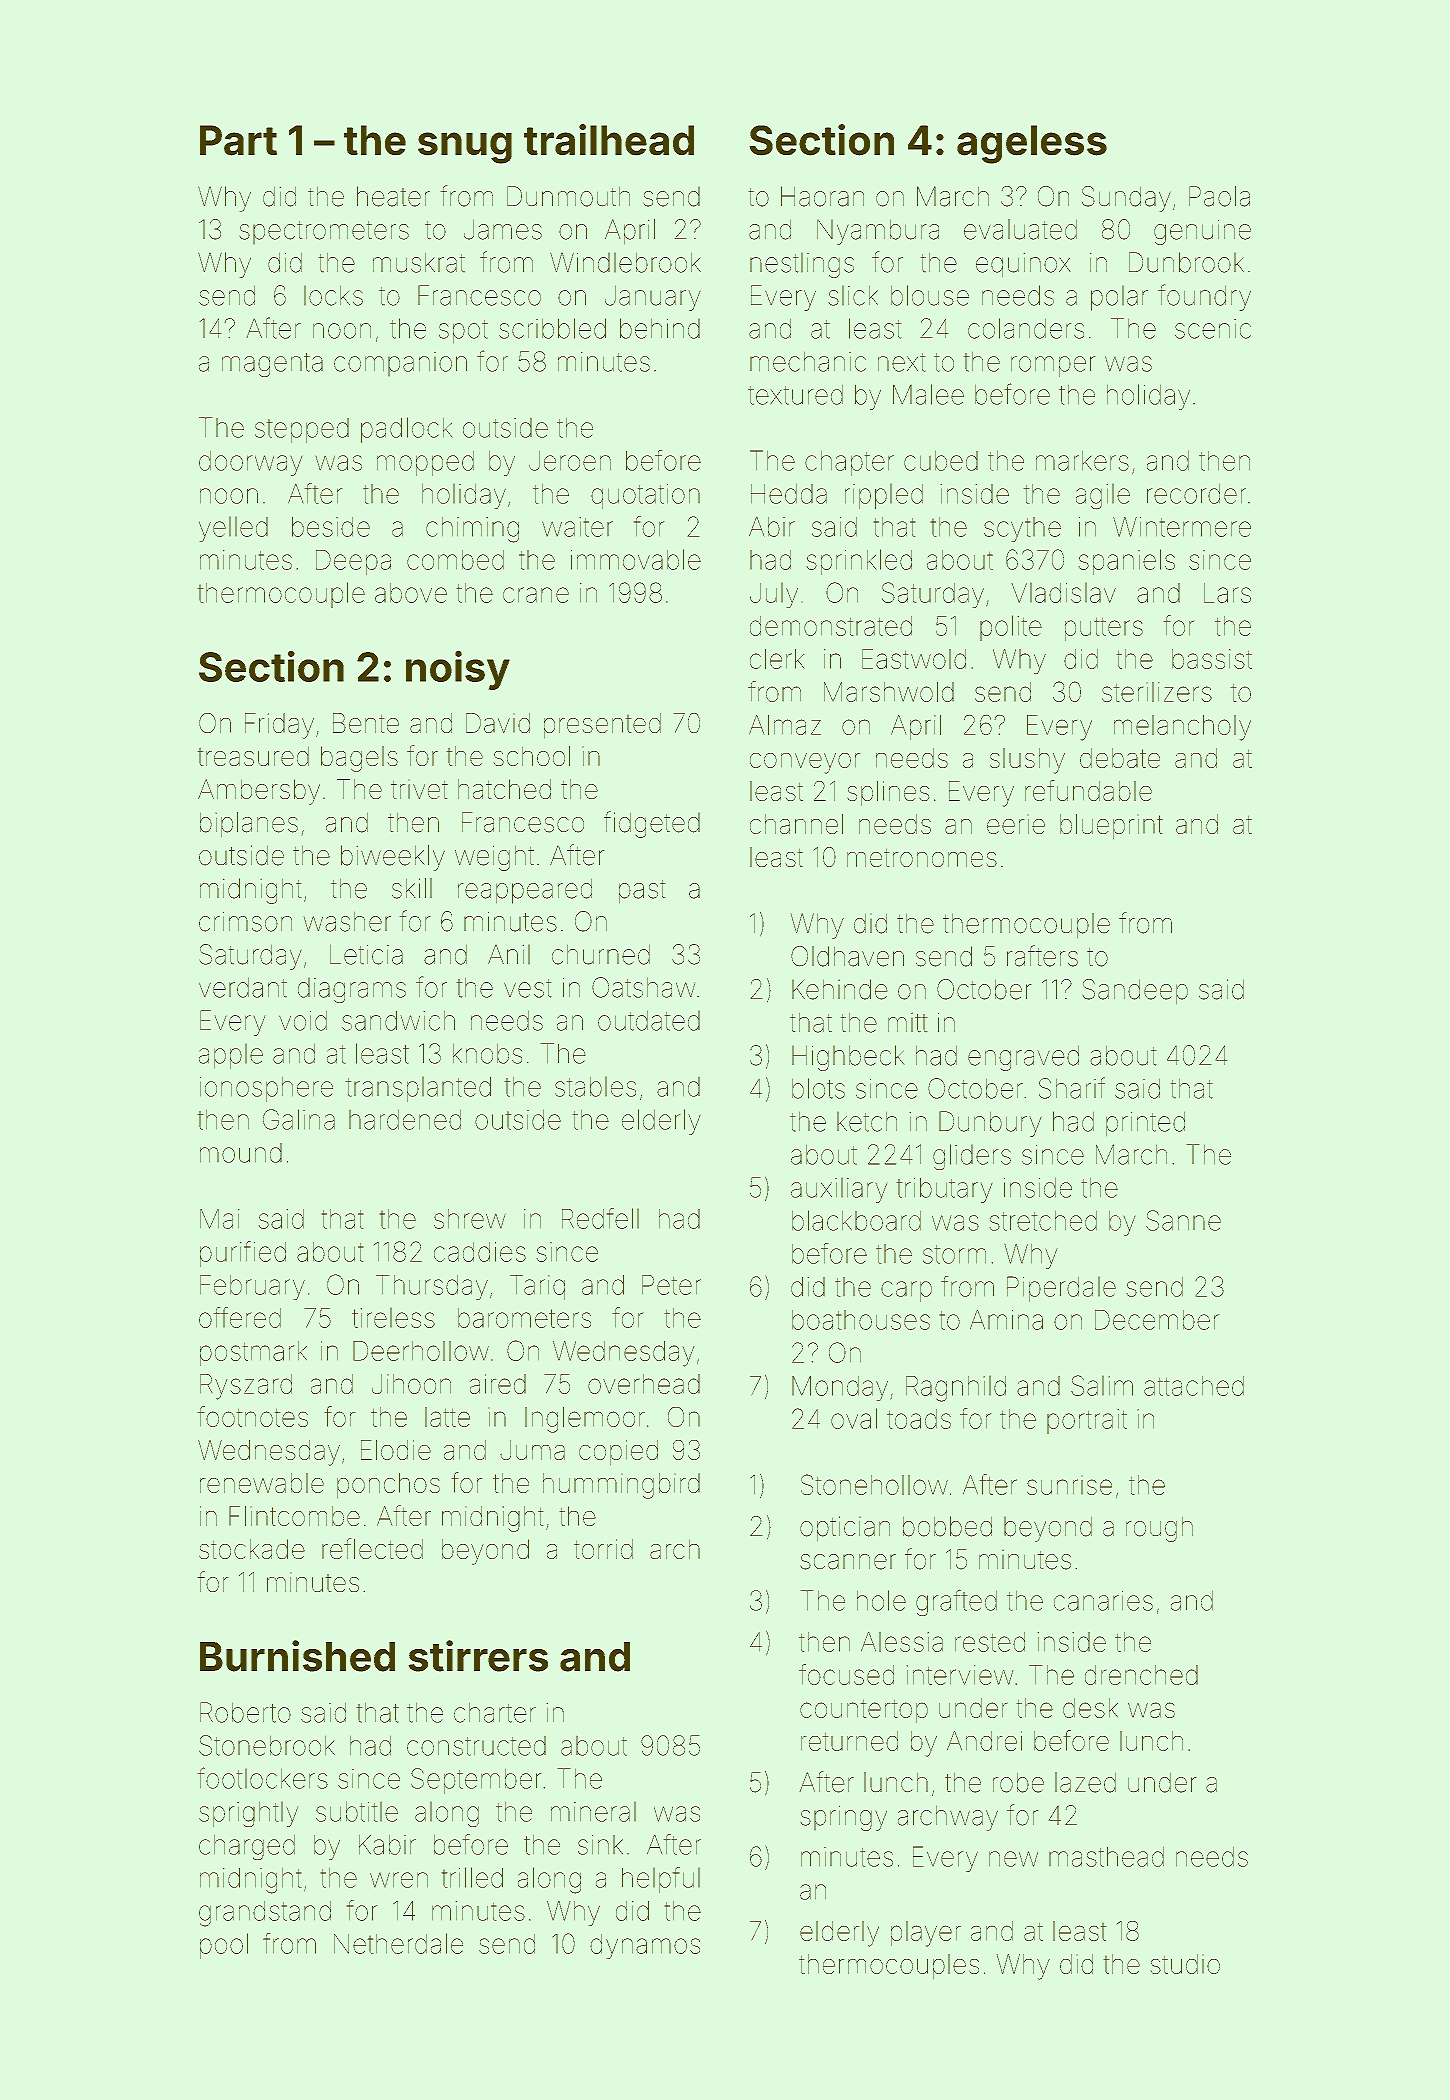 The image size is (1450, 2100). What do you see at coordinates (849, 1741) in the image?
I see `returned` at bounding box center [849, 1741].
